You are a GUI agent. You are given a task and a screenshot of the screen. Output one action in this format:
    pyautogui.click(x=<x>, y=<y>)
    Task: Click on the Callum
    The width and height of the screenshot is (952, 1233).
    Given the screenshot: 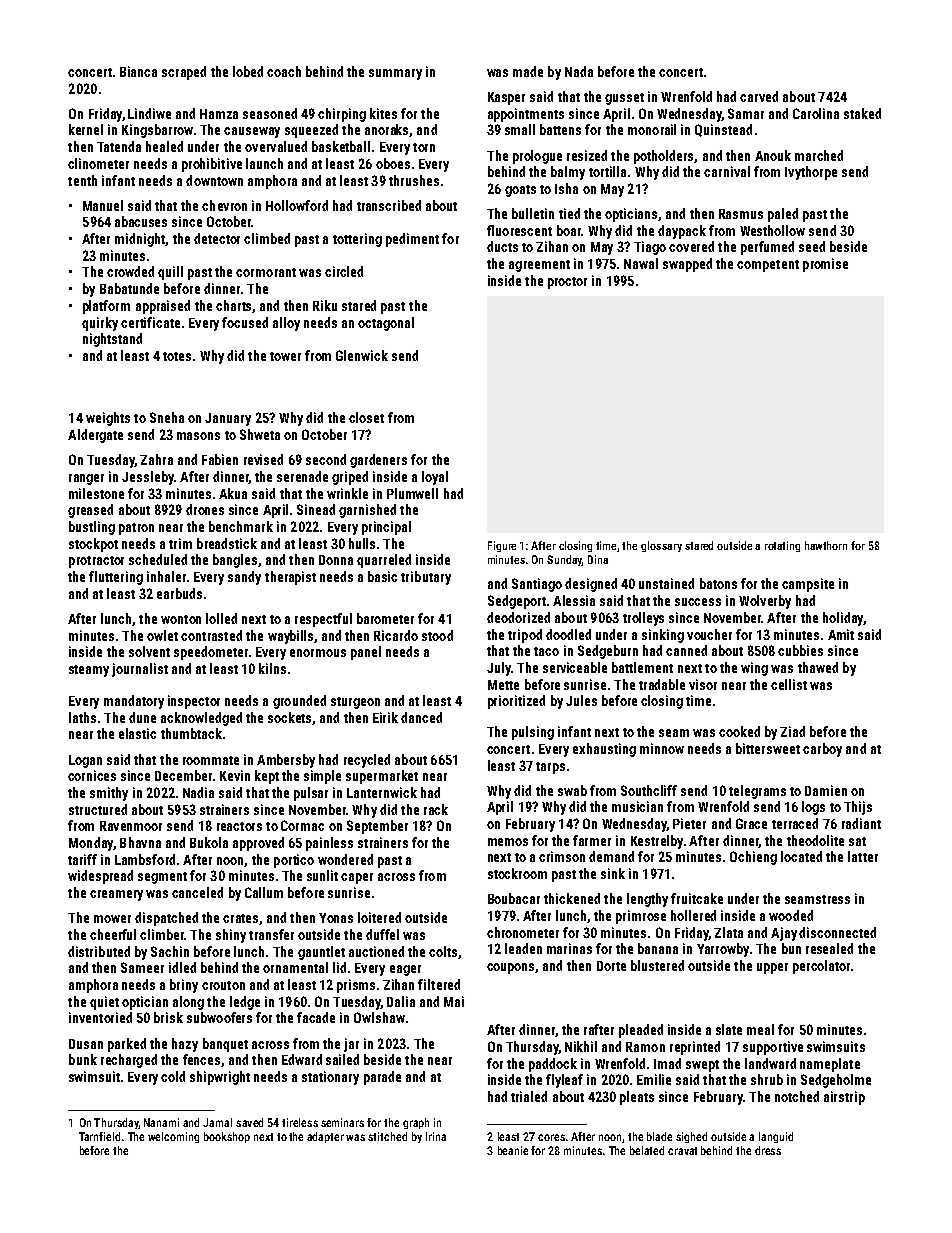 What is the action you would take?
    pyautogui.click(x=264, y=892)
